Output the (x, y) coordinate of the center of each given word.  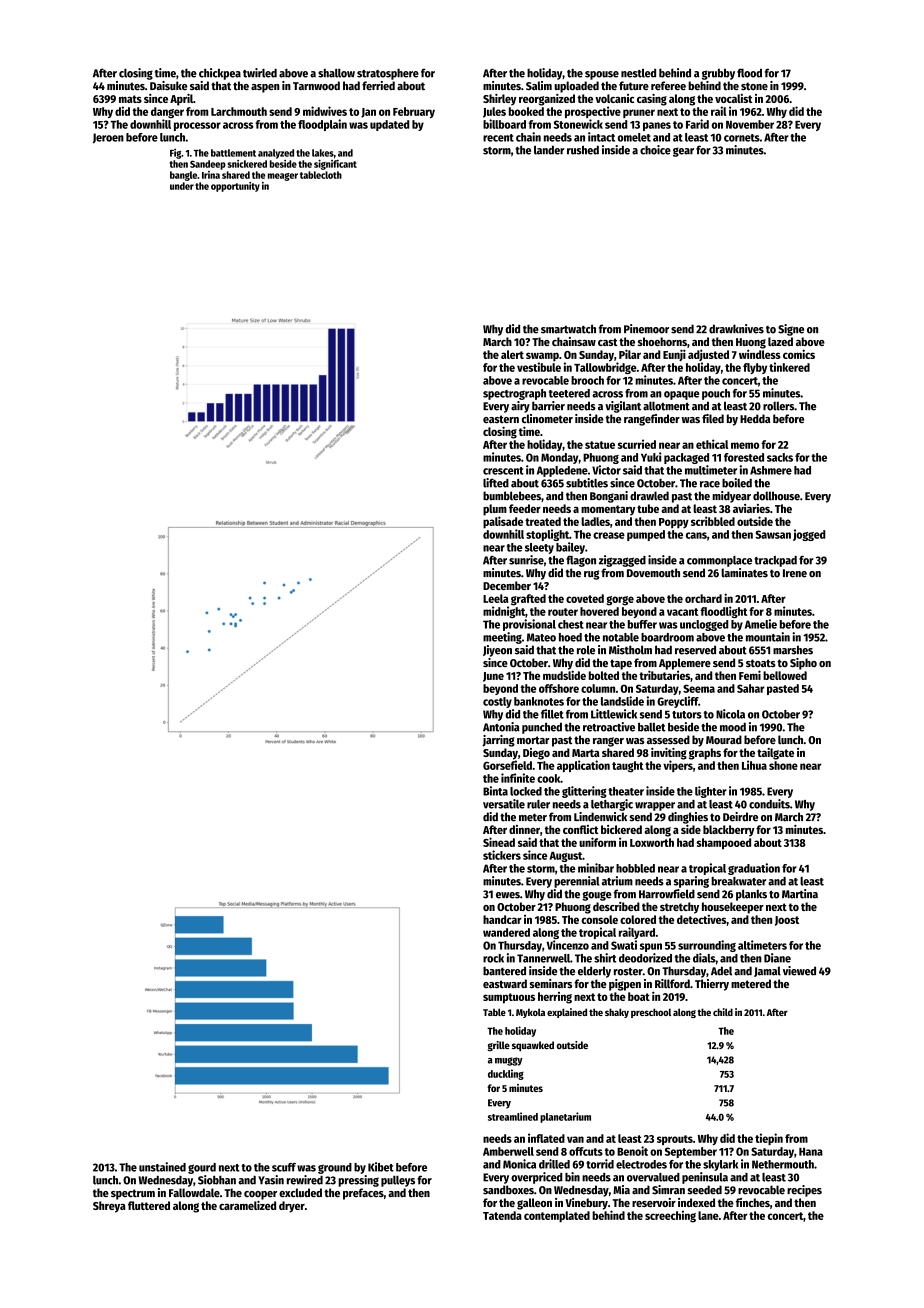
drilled (554, 1164)
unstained (162, 1167)
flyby (755, 368)
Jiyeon (497, 651)
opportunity (235, 187)
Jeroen (108, 138)
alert (512, 354)
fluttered (149, 1205)
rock (493, 958)
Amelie (761, 624)
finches (753, 1202)
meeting (502, 638)
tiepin (769, 1139)
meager (283, 177)
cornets (742, 138)
